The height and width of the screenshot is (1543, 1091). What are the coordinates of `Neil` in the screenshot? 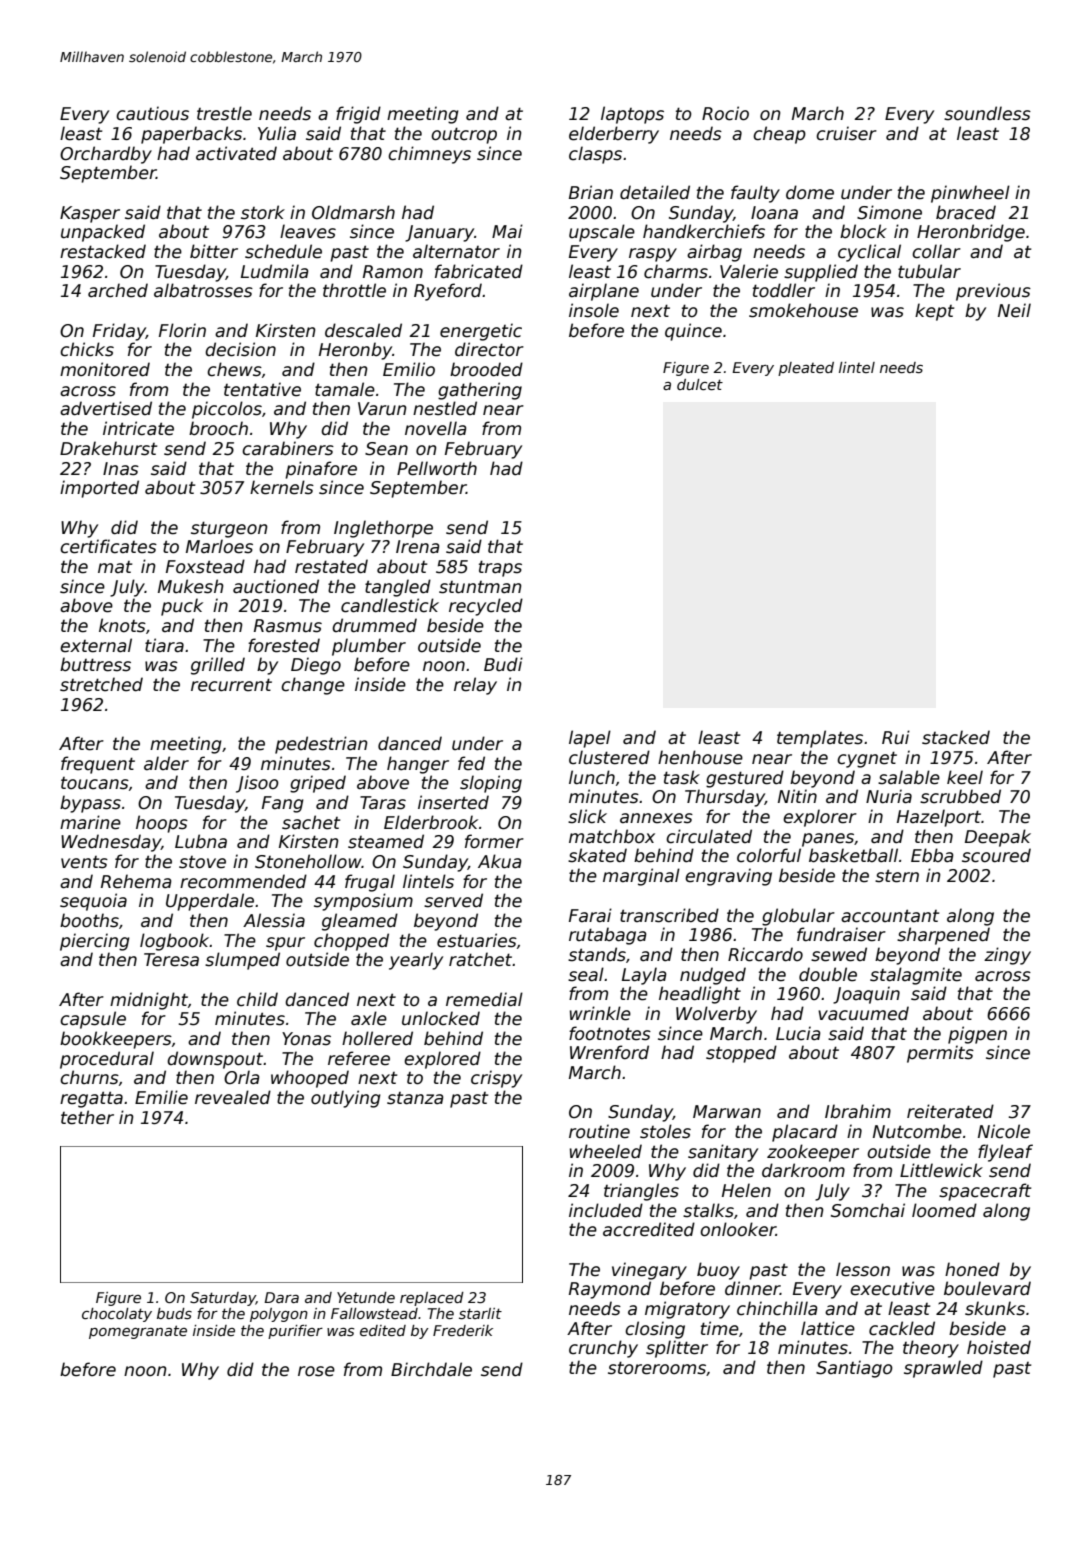 It's located at (1014, 310).
